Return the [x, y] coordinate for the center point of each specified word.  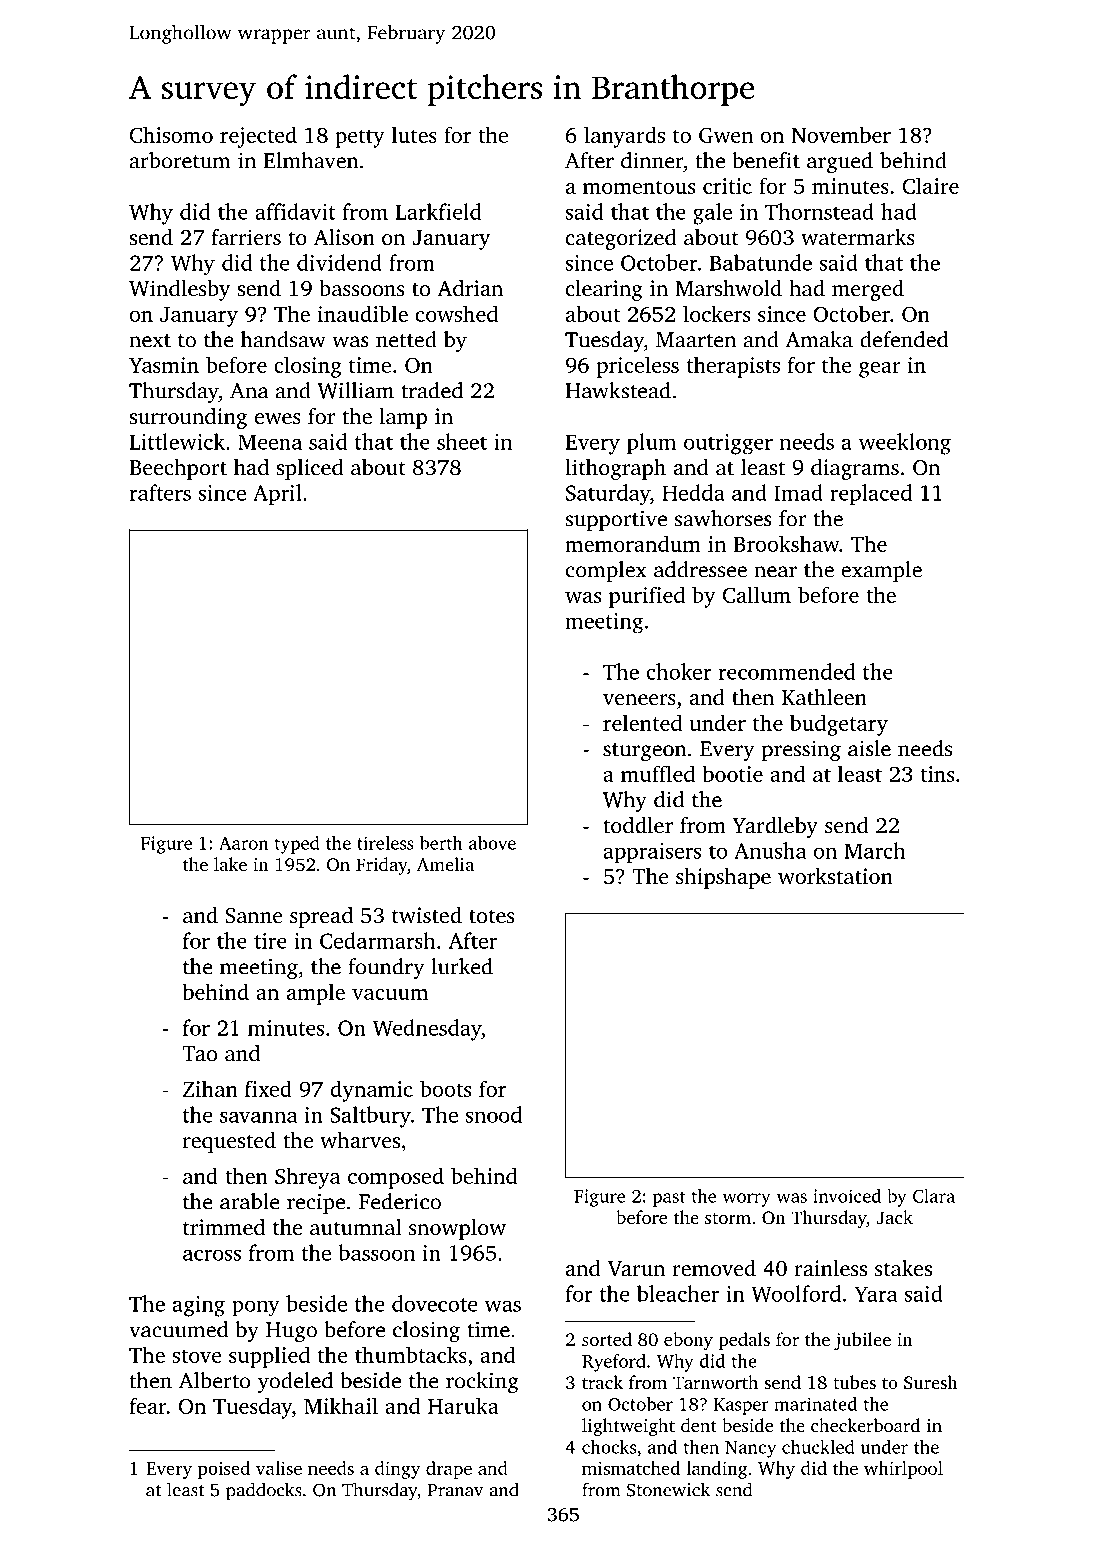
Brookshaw [786, 543]
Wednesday [427, 1030]
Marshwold [728, 288]
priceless [638, 367]
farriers [246, 237]
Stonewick [668, 1489]
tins [937, 774]
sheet [462, 441]
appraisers [652, 853]
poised [224, 1470]
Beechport [178, 469]
